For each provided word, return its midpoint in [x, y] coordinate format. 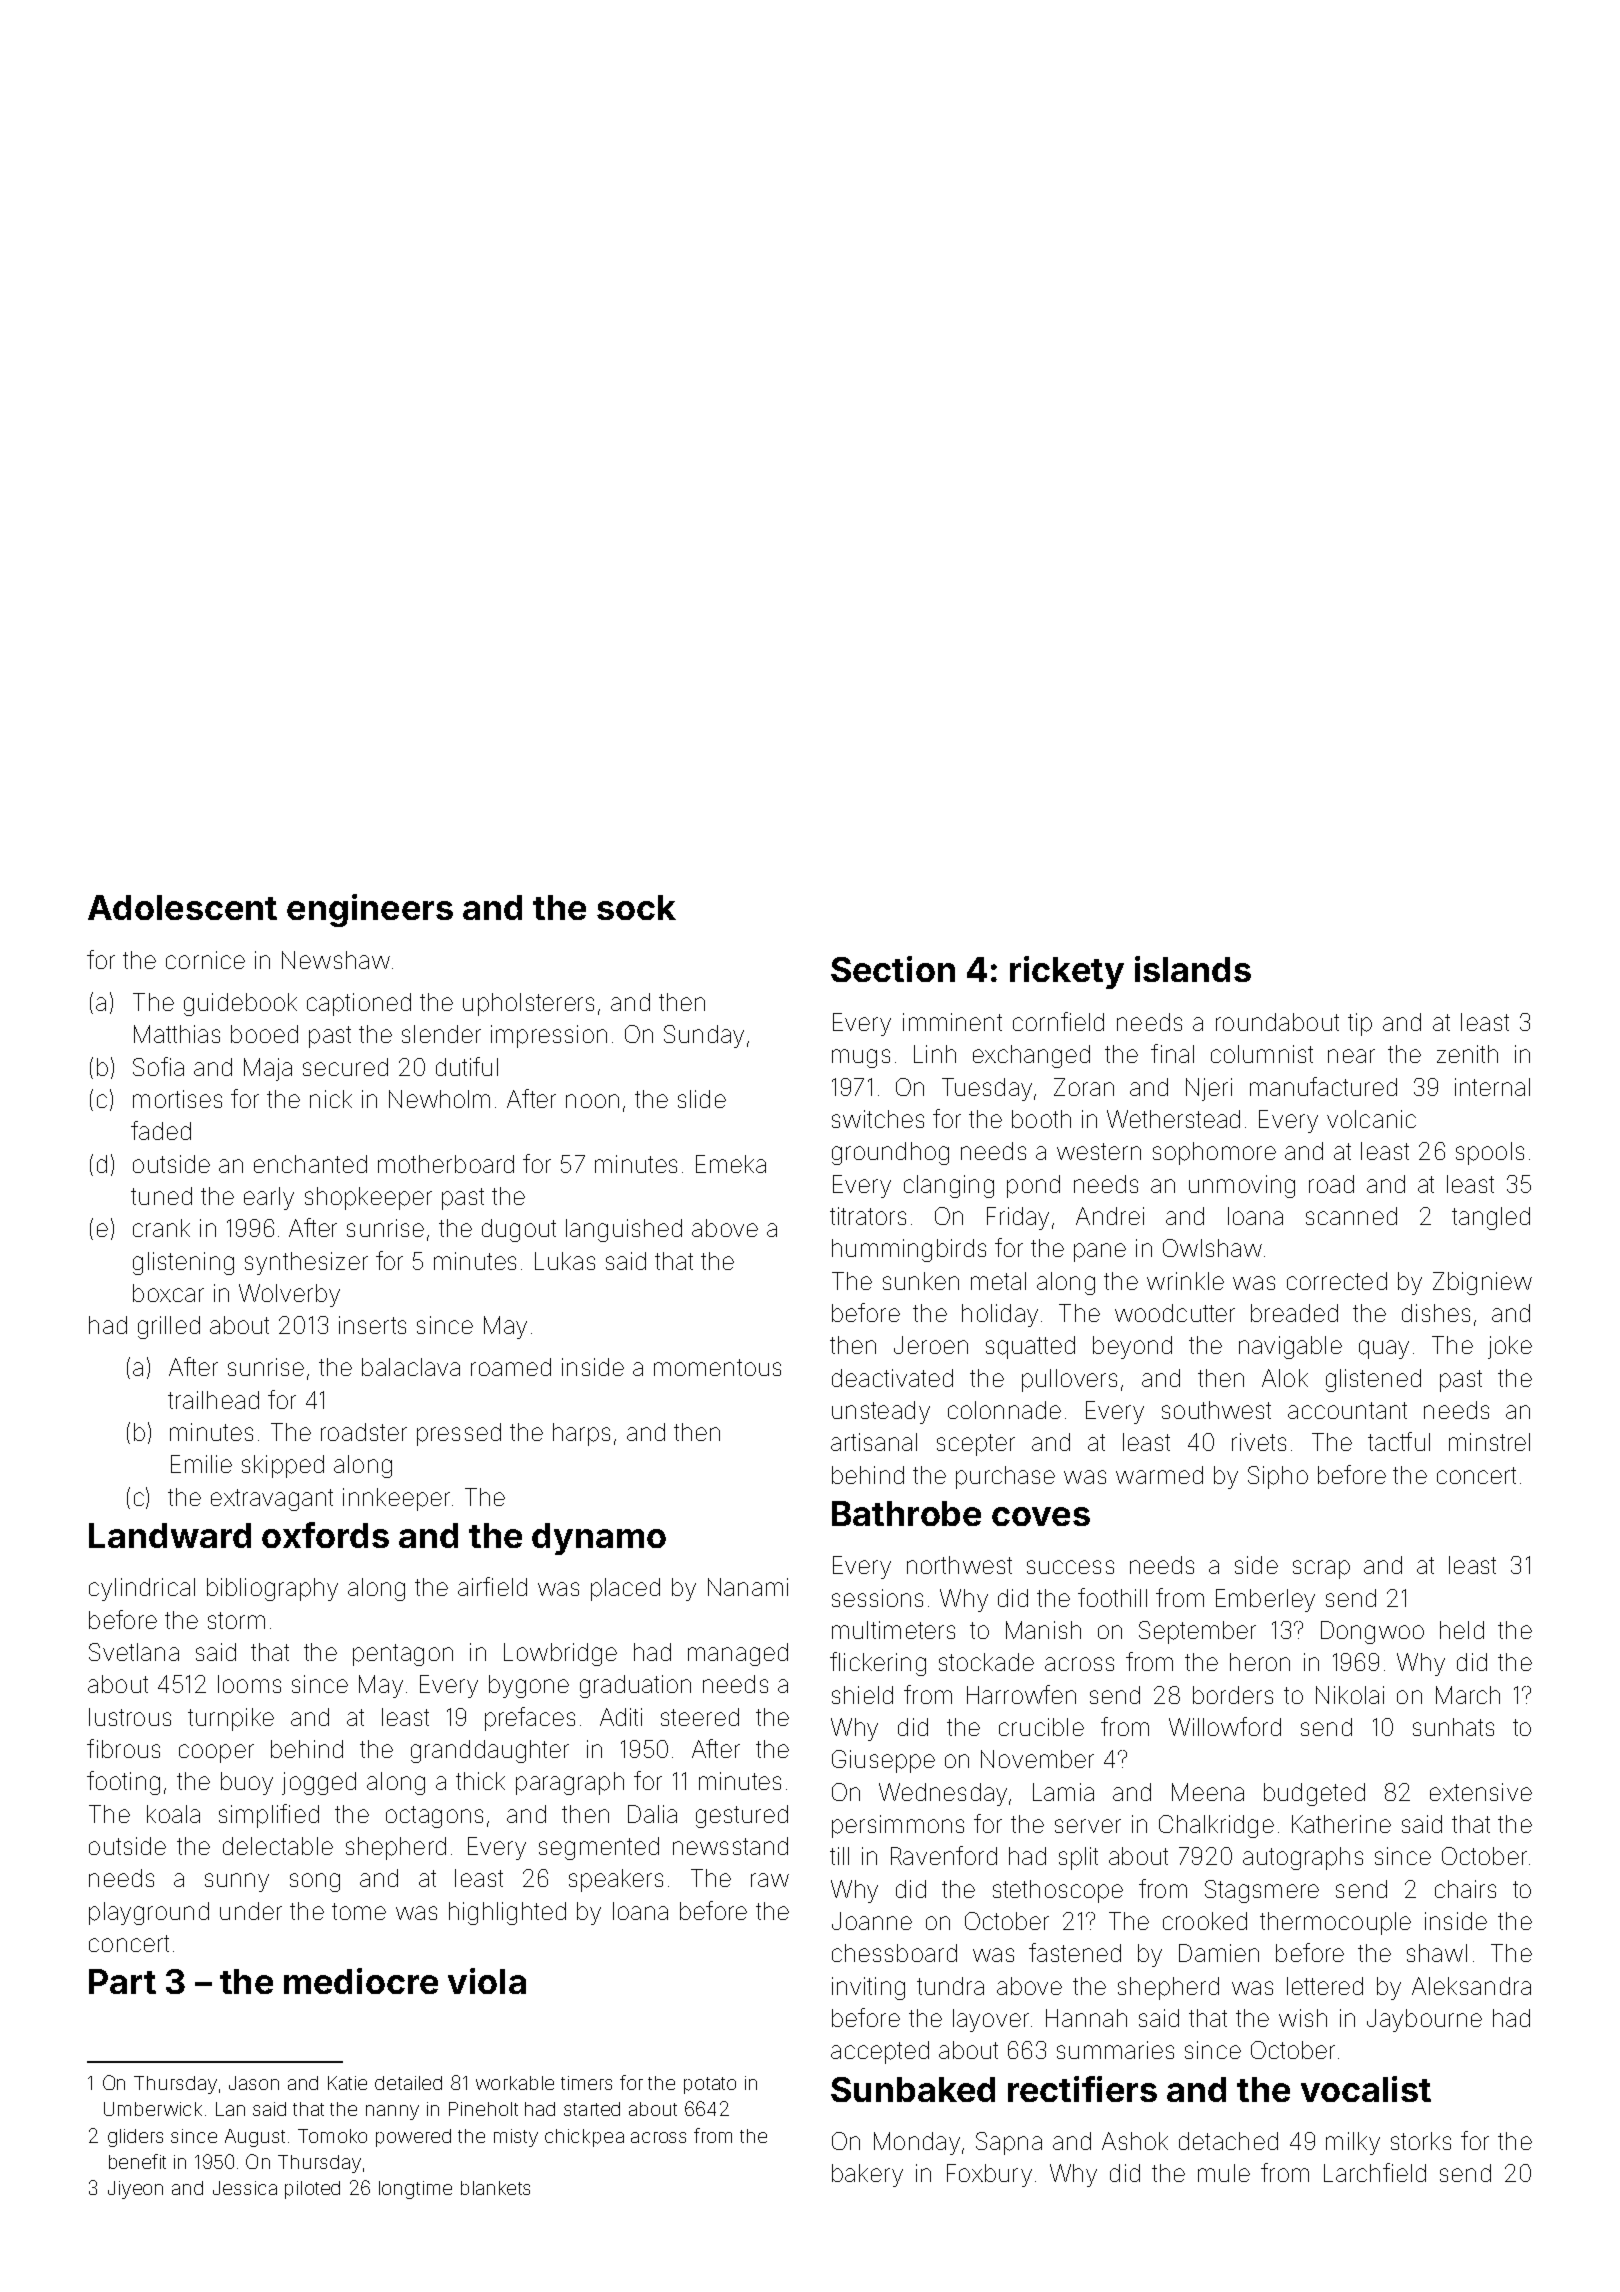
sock [636, 907]
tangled [1491, 1218]
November [1037, 1759]
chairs [1465, 1889]
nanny [392, 2112]
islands [1193, 969]
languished [624, 1230]
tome [359, 1911]
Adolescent [182, 907]
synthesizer [306, 1263]
